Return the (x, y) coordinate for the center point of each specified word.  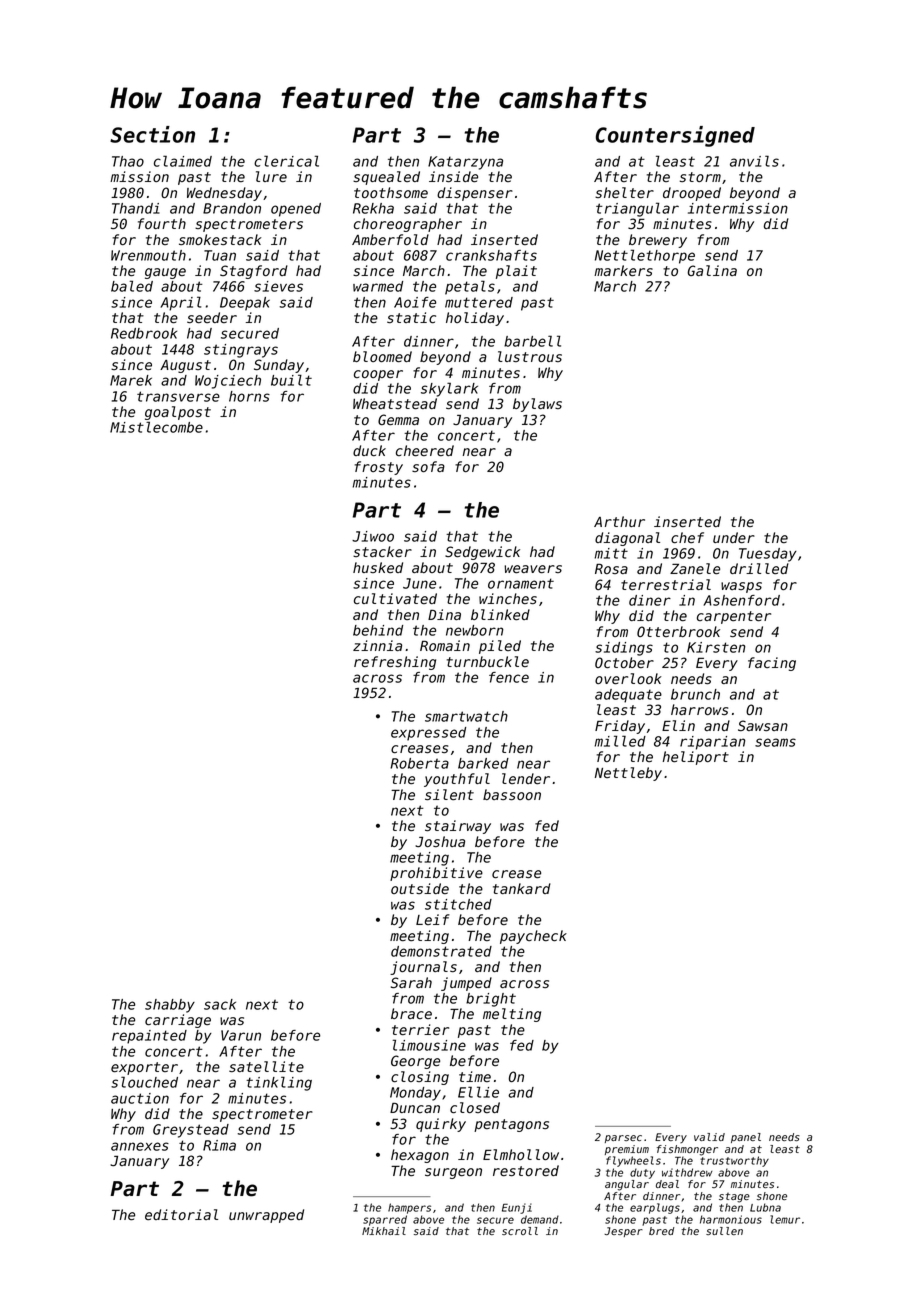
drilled (759, 568)
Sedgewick (482, 553)
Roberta (419, 763)
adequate (628, 696)
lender (526, 779)
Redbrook (144, 333)
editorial (181, 1214)
